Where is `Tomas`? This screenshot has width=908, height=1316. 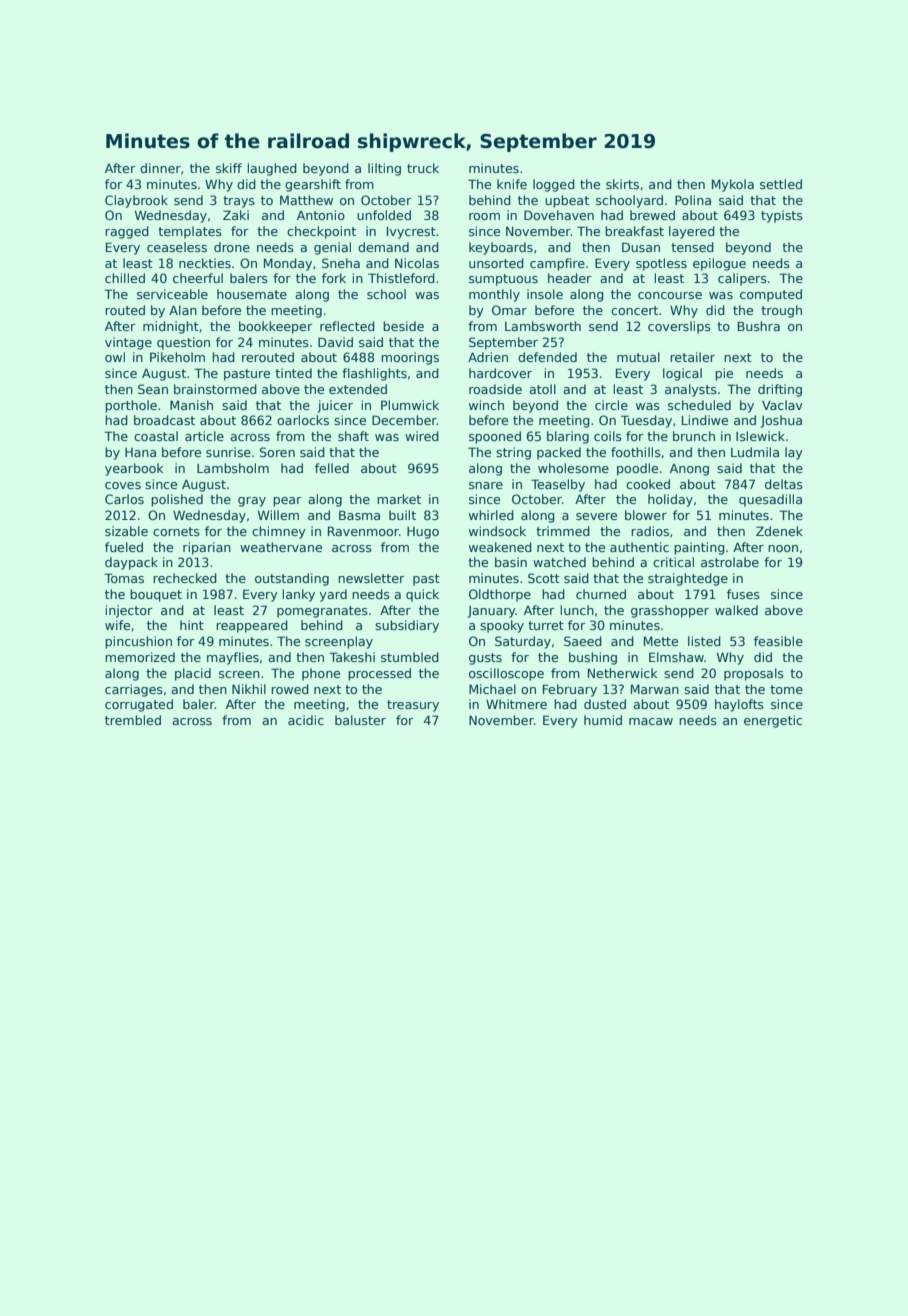 Tomas is located at coordinates (124, 578).
